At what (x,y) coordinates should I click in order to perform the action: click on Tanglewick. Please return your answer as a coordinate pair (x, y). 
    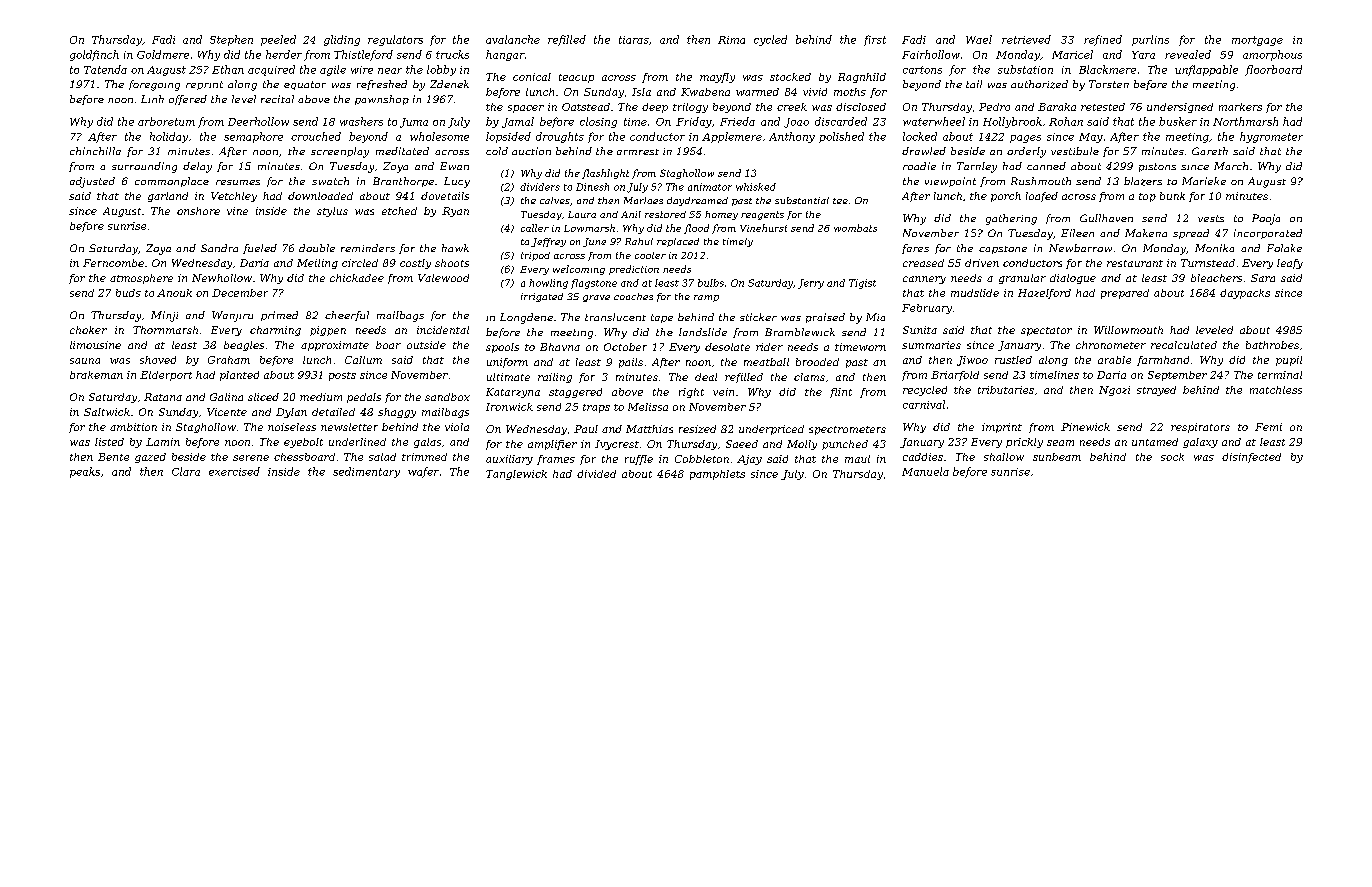
    Looking at the image, I should click on (516, 475).
